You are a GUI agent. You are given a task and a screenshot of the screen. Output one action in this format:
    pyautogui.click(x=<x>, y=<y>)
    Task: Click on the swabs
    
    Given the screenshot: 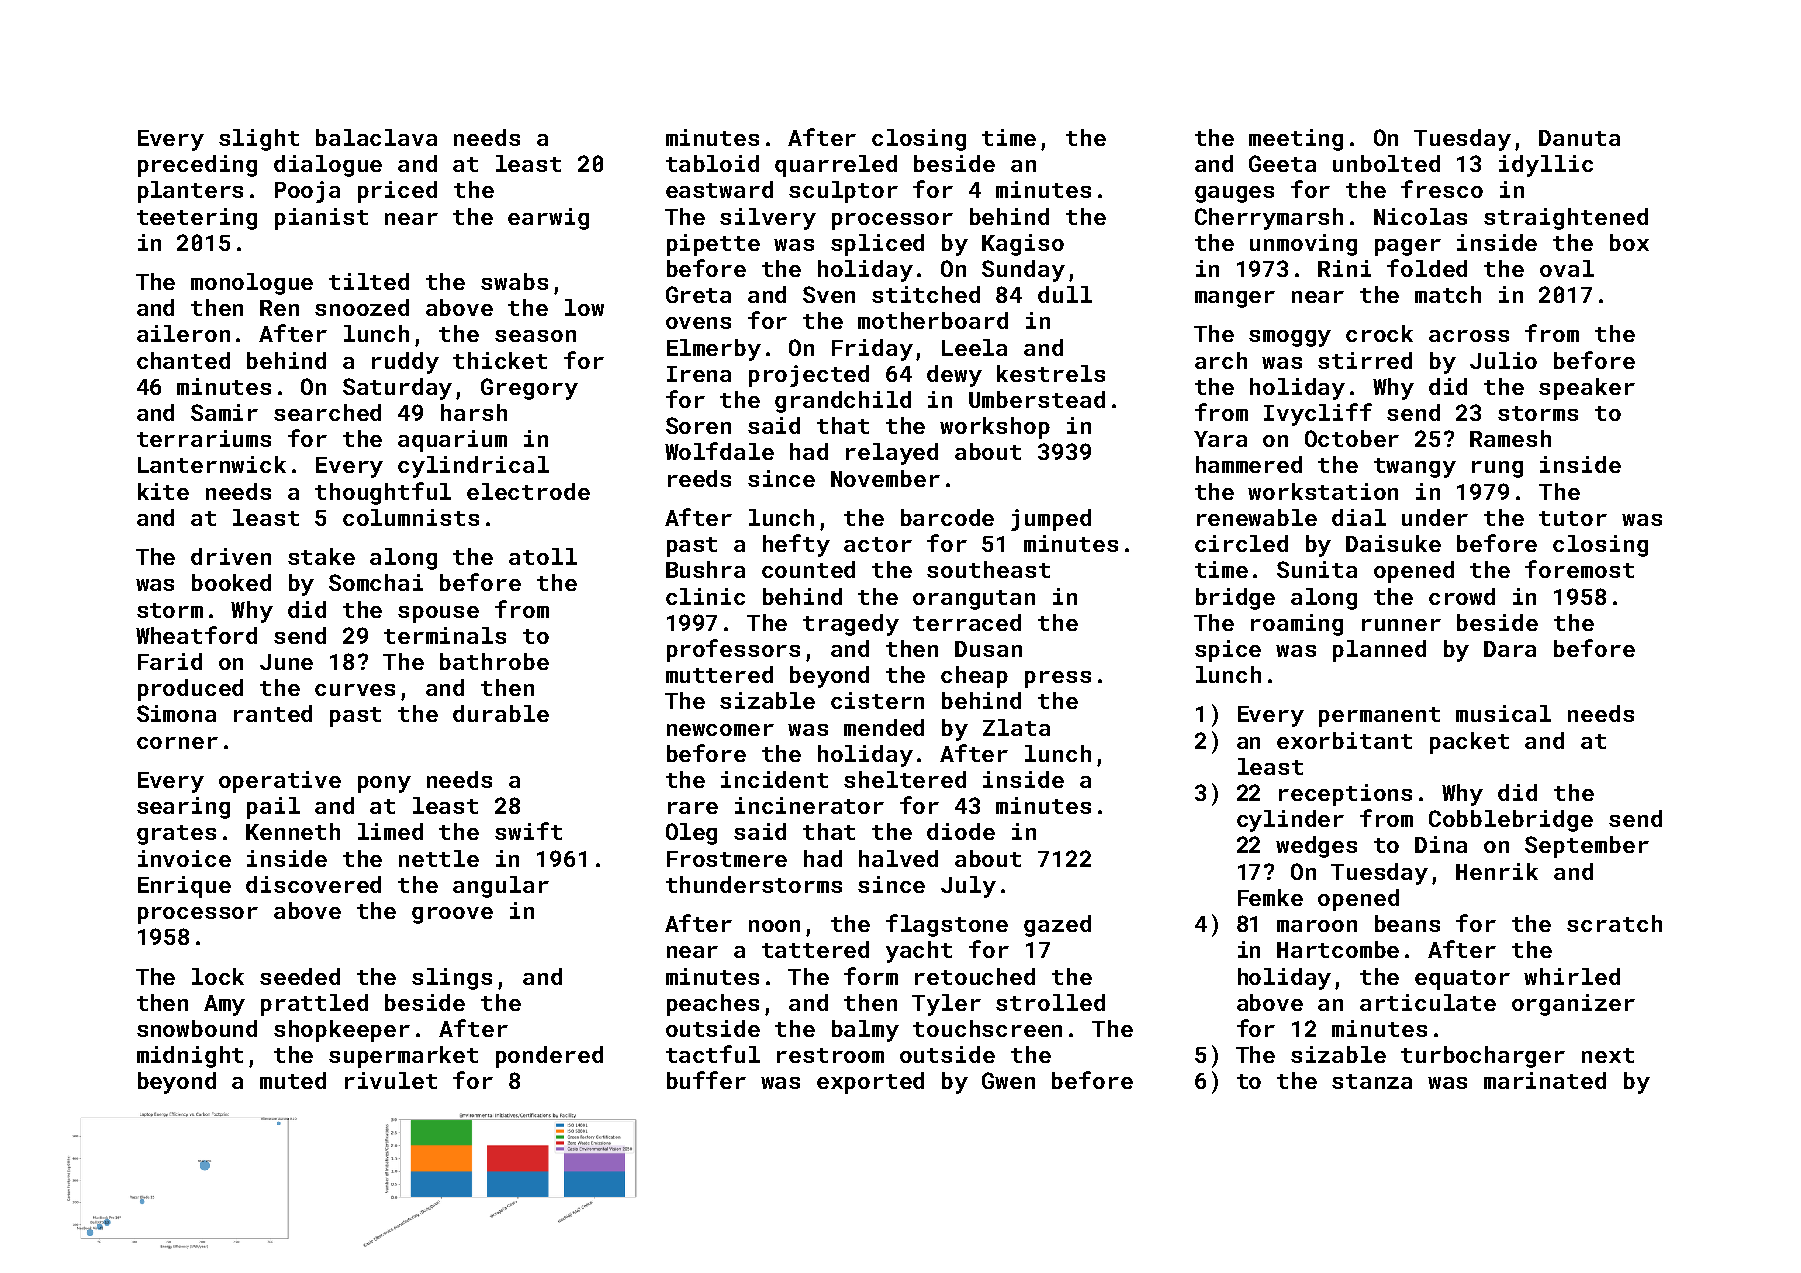 What is the action you would take?
    pyautogui.click(x=514, y=281)
